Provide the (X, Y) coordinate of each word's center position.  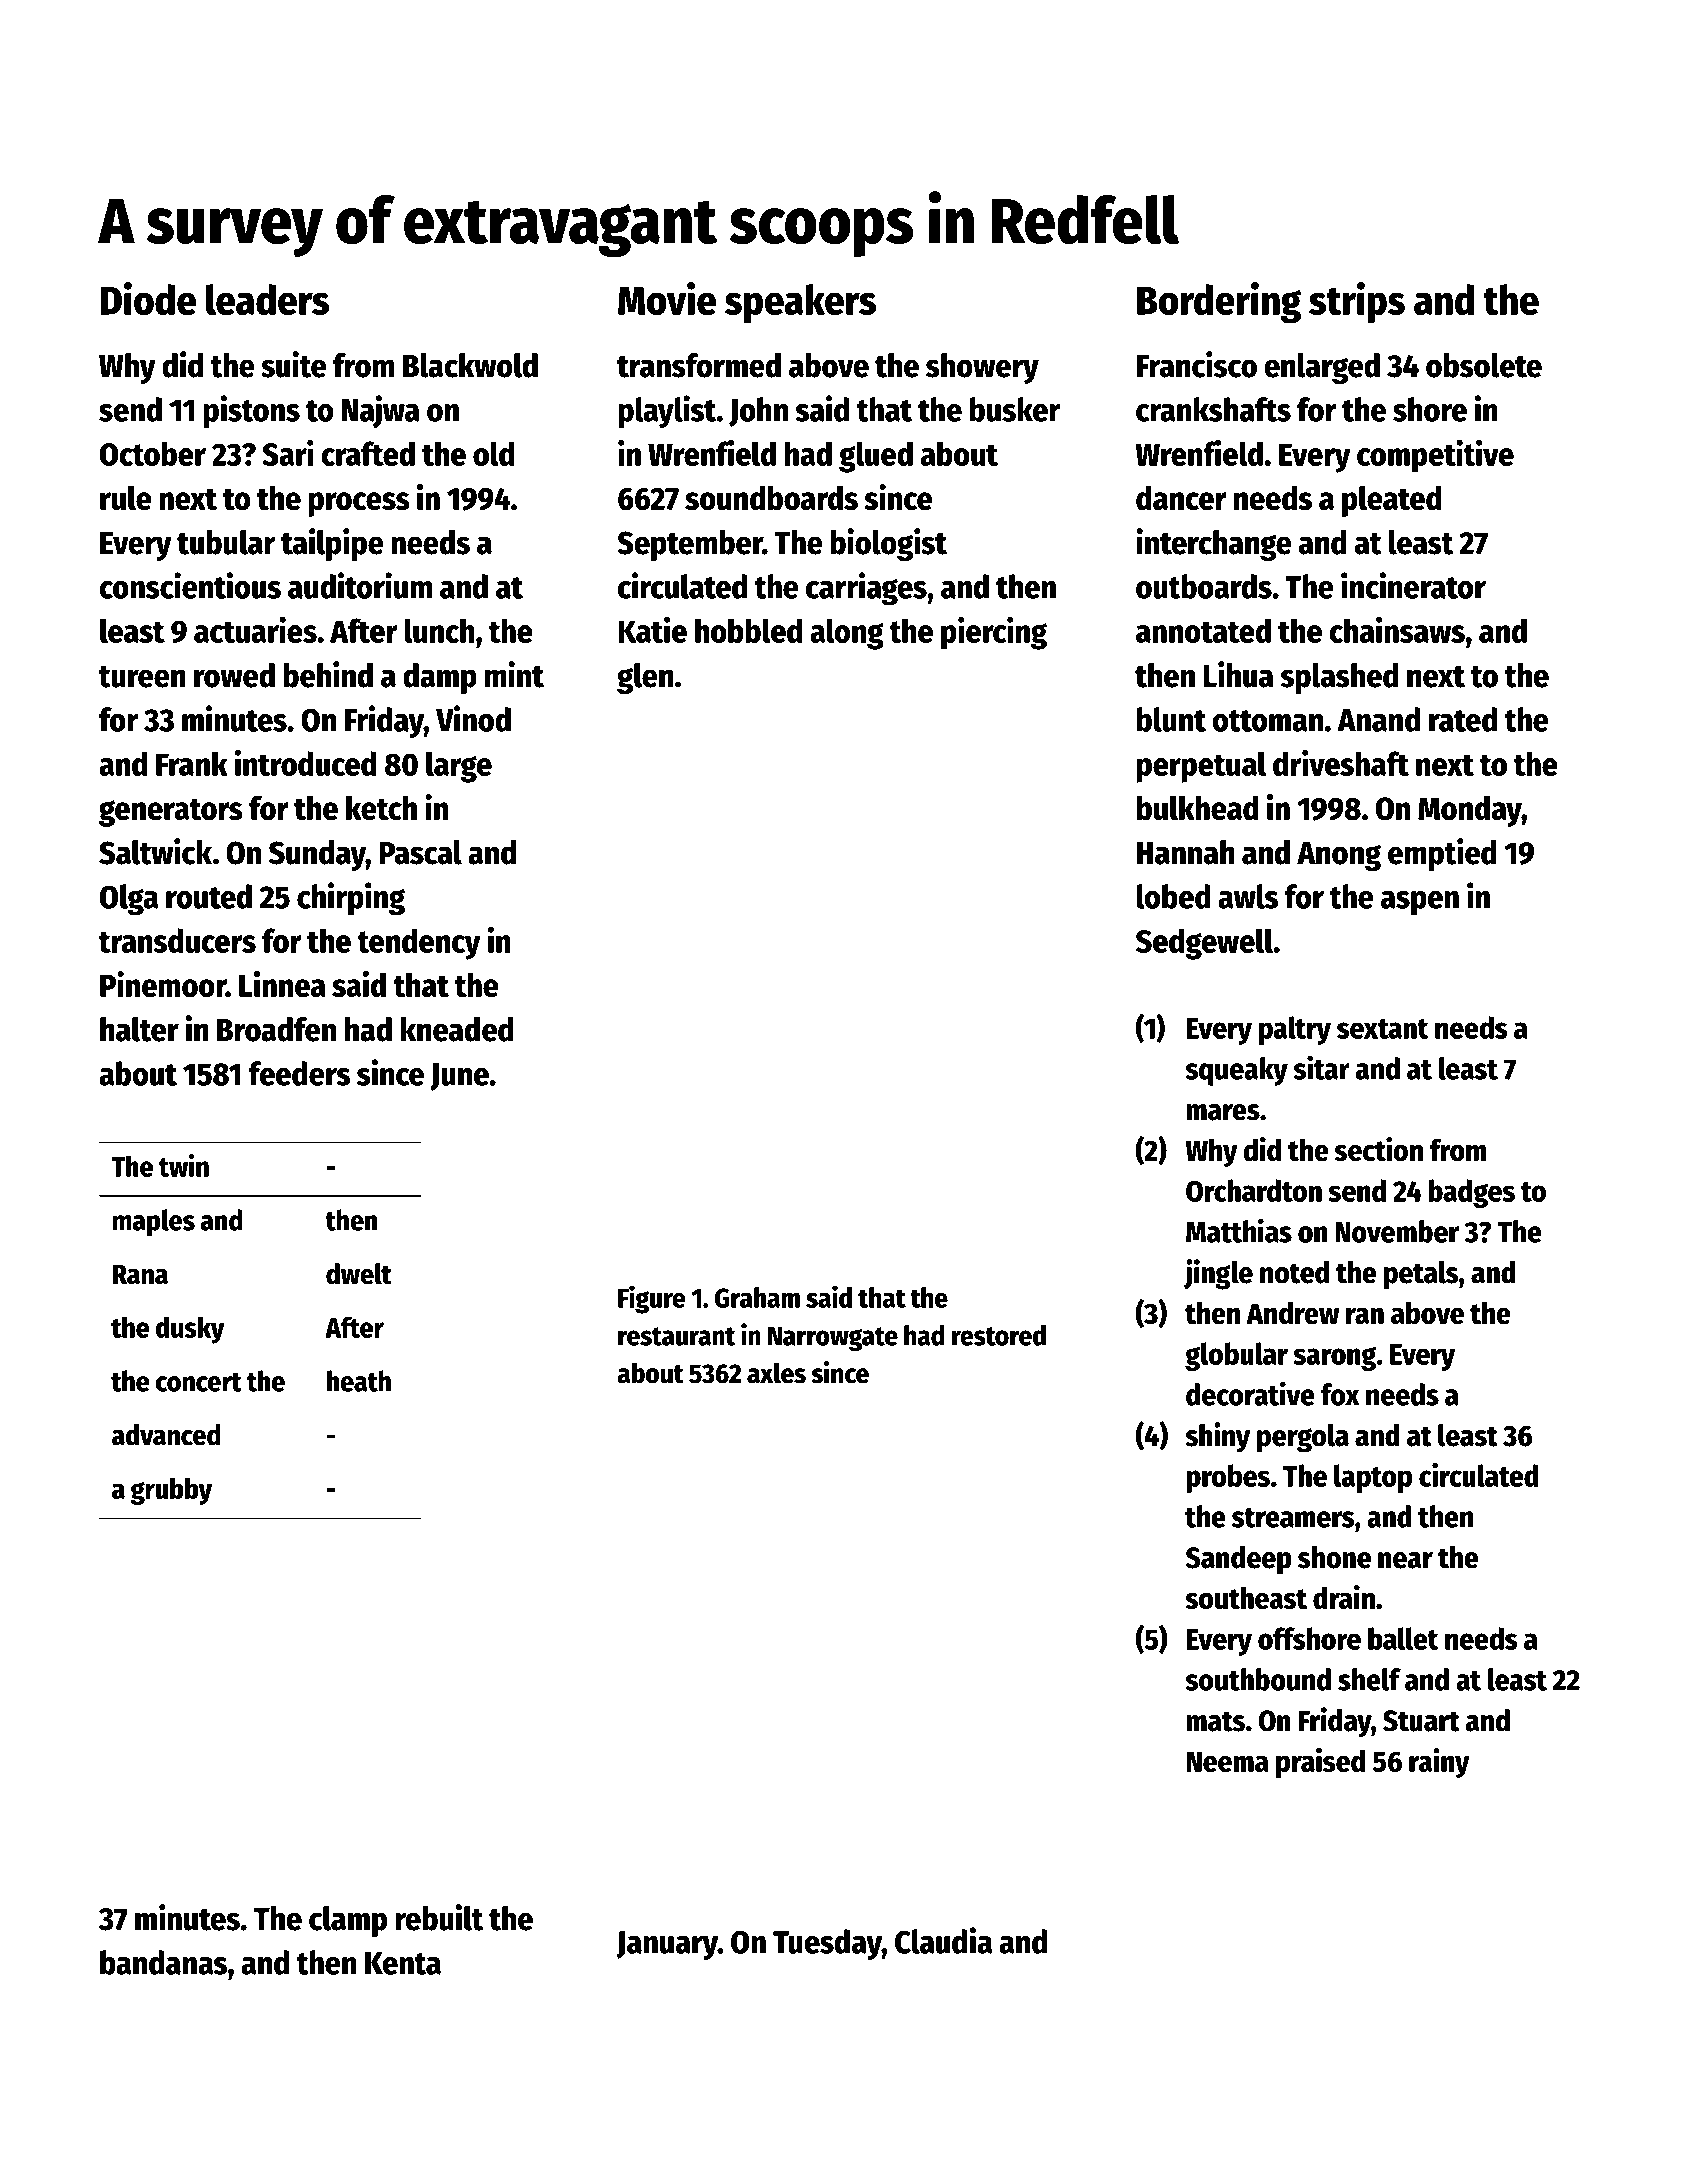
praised (1320, 1763)
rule (126, 498)
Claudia (943, 1940)
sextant (1383, 1029)
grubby (171, 1491)
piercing (994, 633)
